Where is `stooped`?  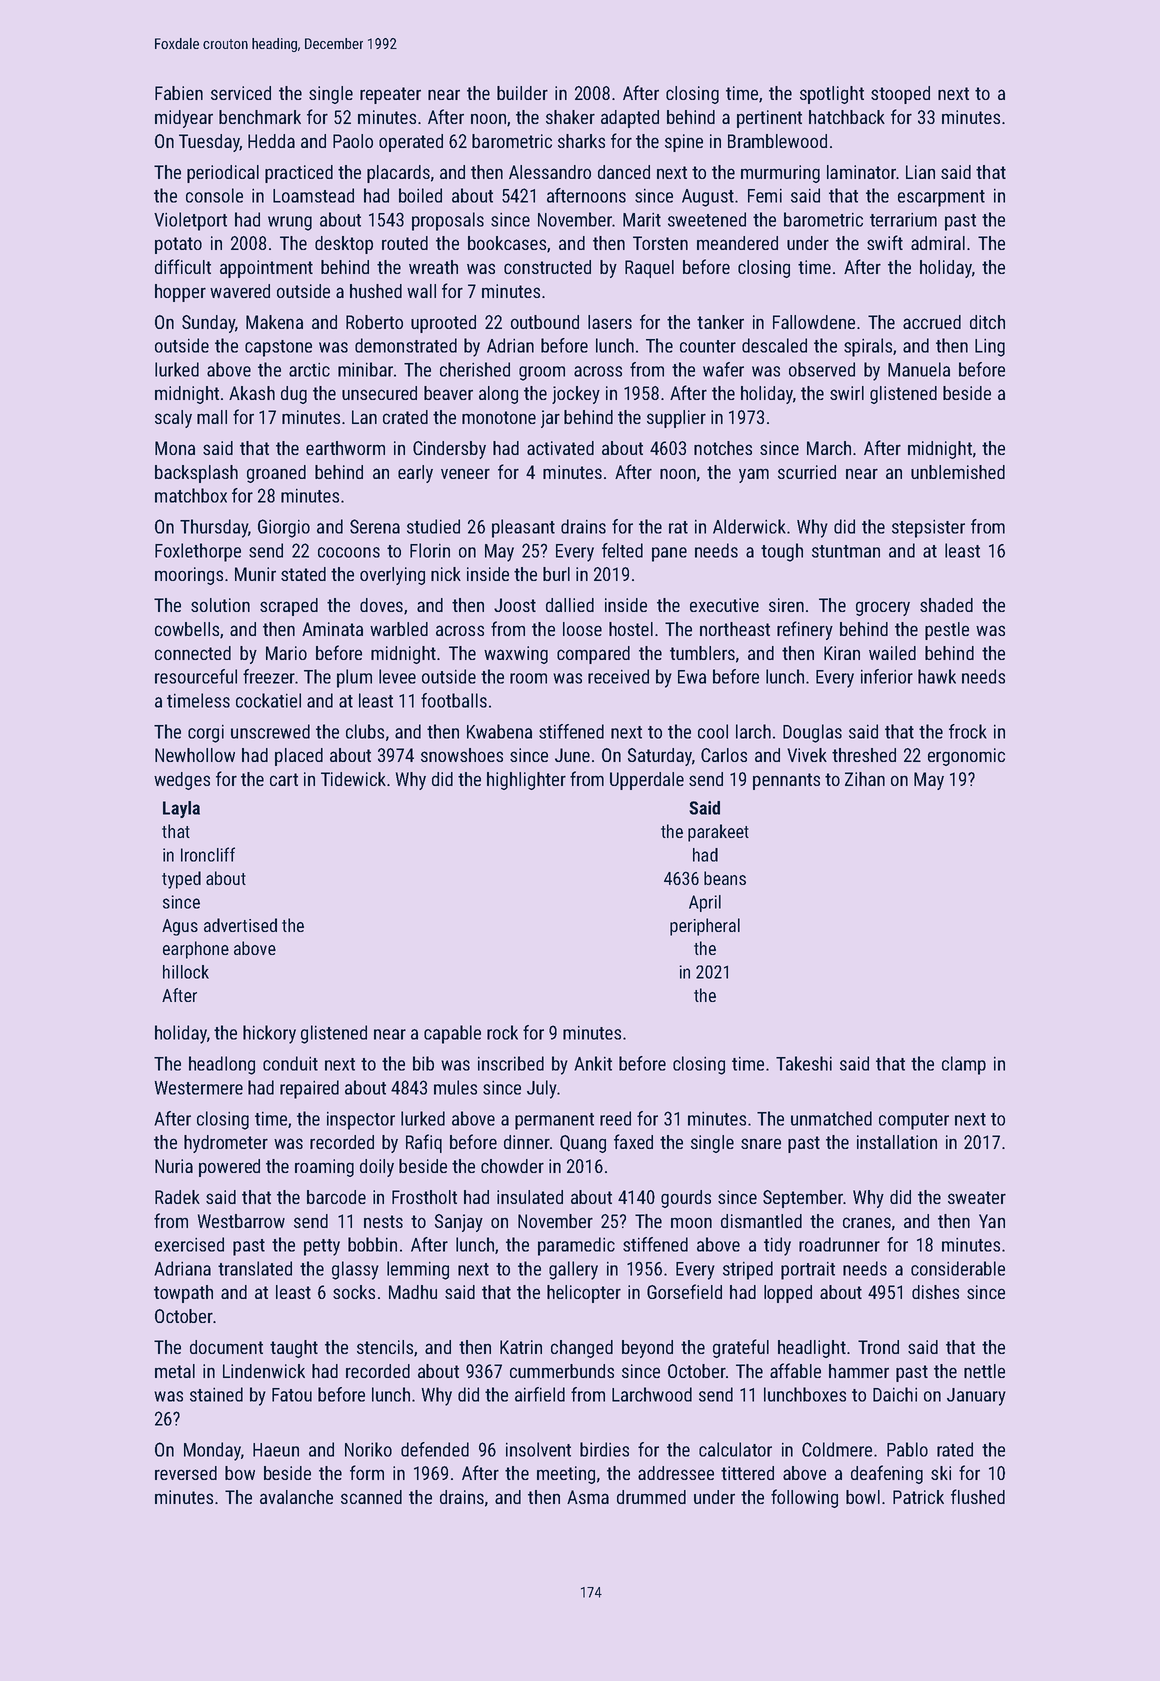 stooped is located at coordinates (900, 95).
